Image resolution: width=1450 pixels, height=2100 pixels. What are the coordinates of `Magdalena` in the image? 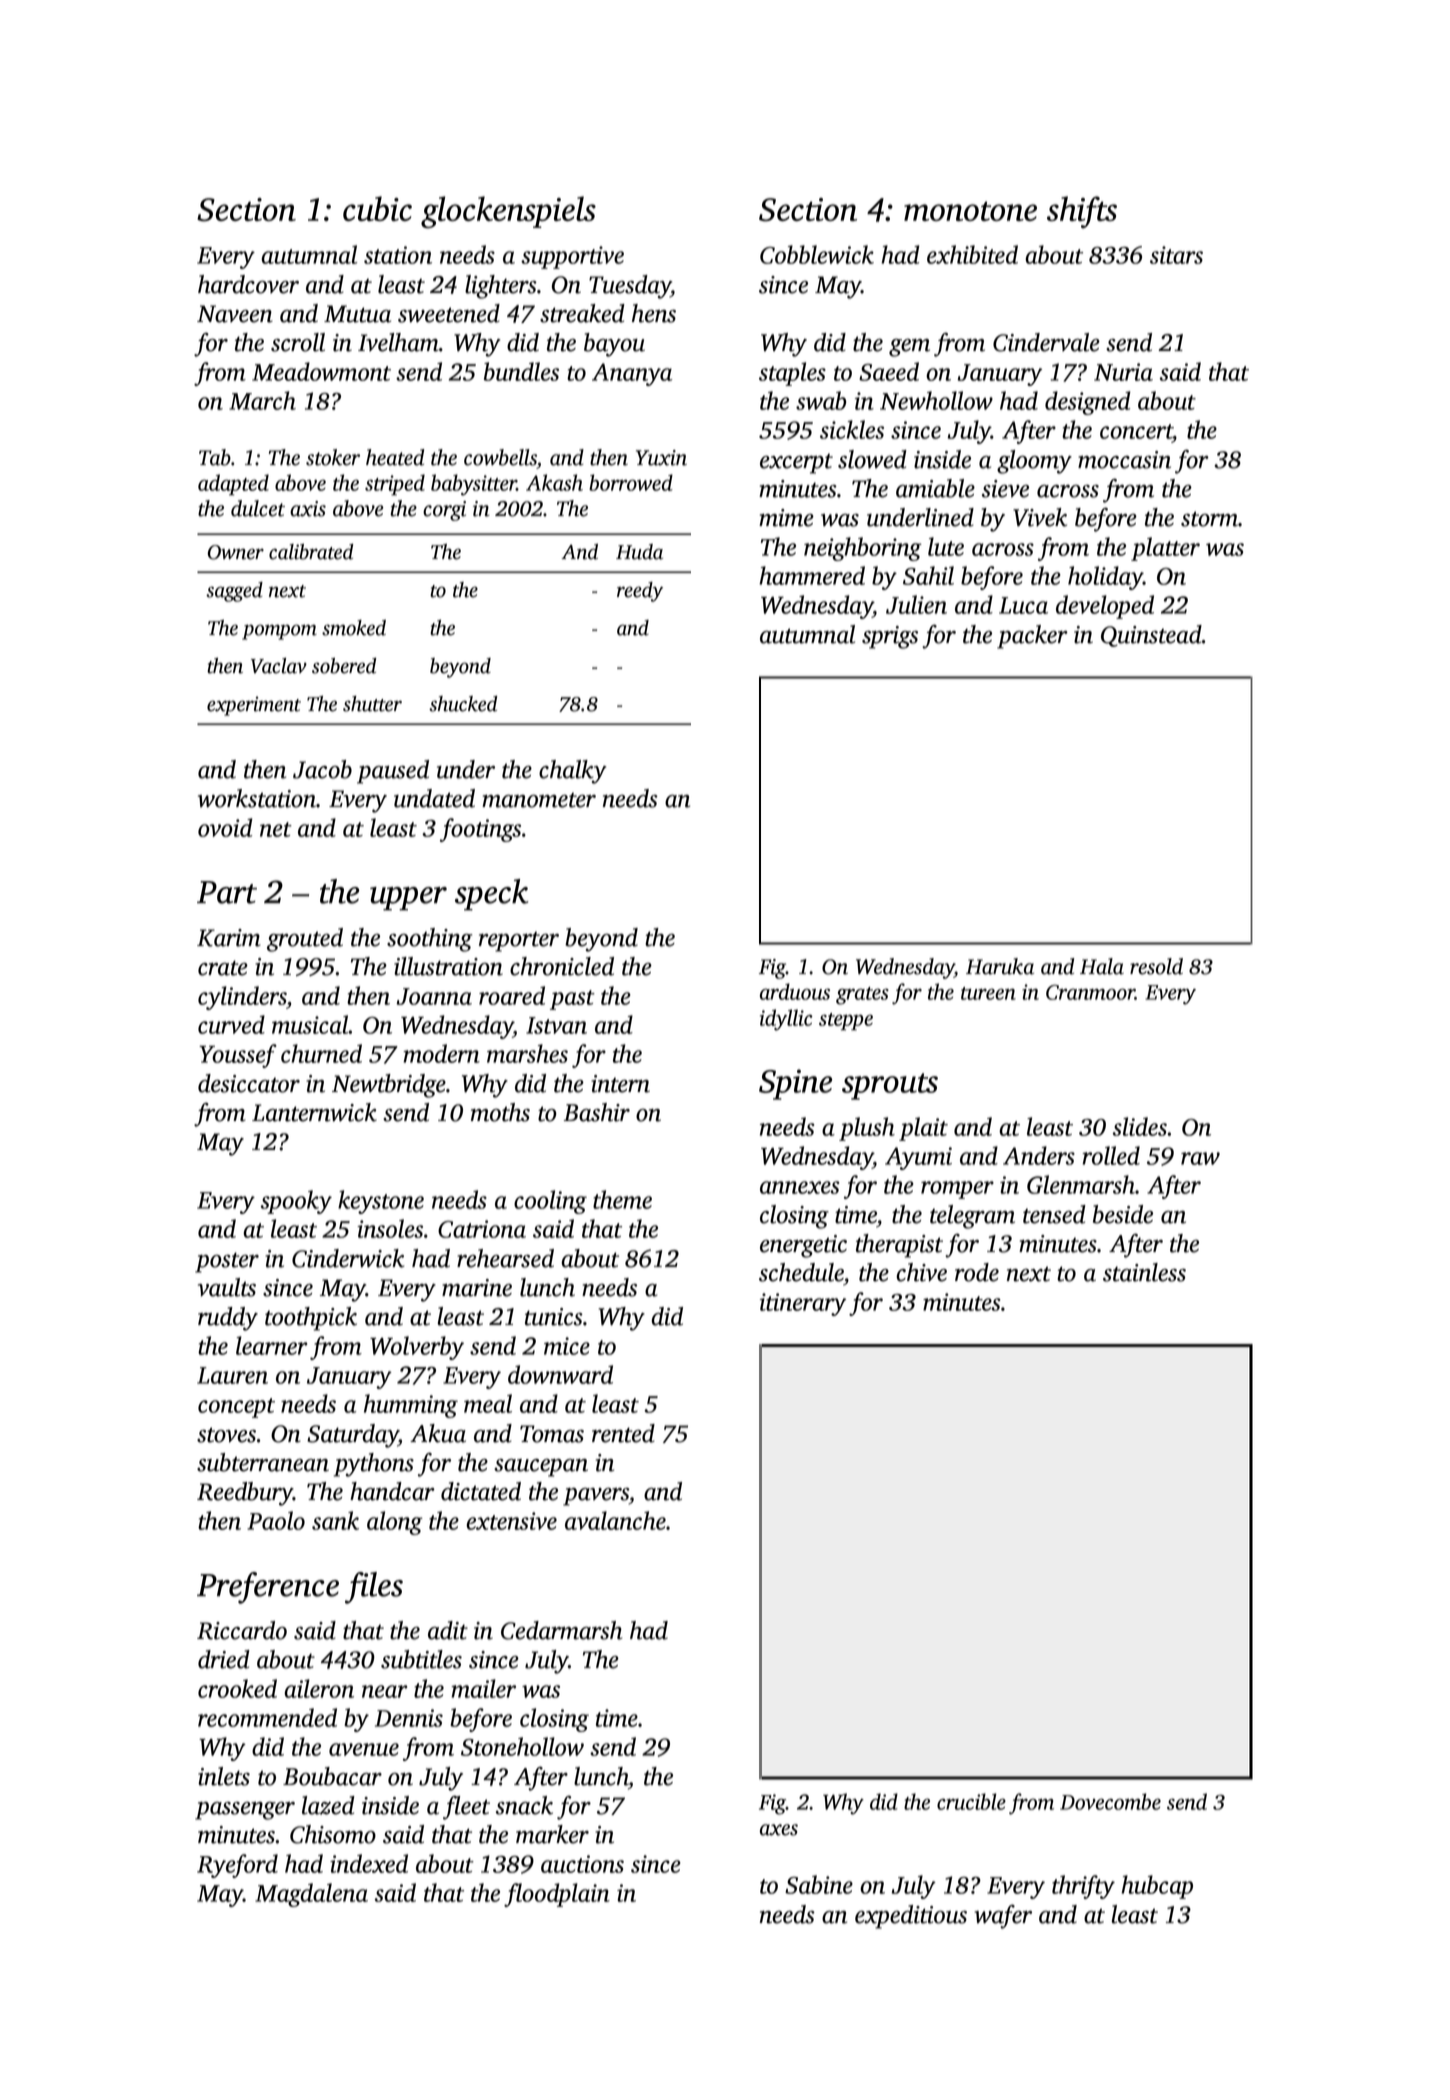 It's located at (311, 1895).
